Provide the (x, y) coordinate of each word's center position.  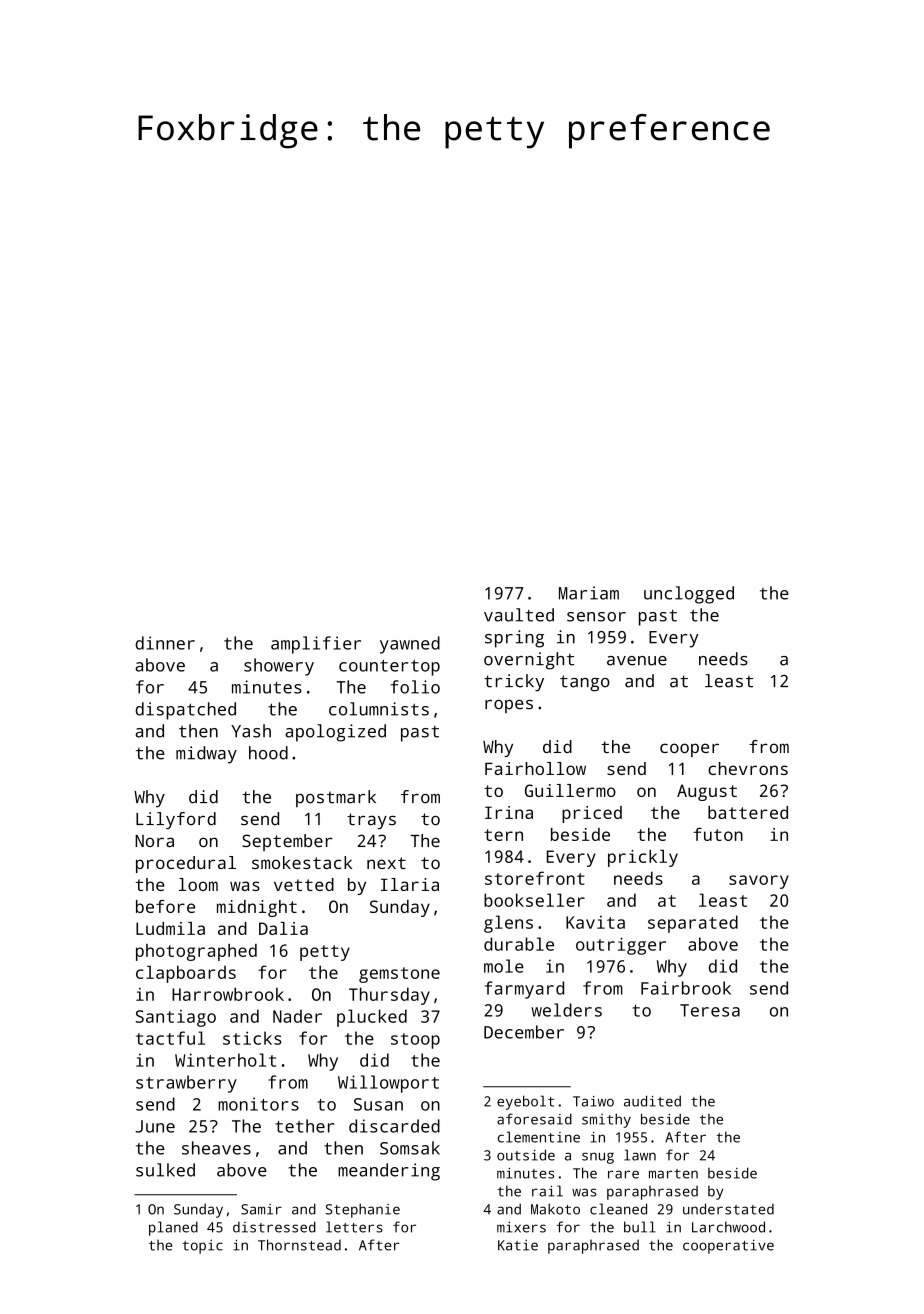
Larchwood (728, 1227)
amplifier (316, 645)
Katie (518, 1245)
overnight (529, 661)
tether (305, 1126)
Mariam (589, 593)
